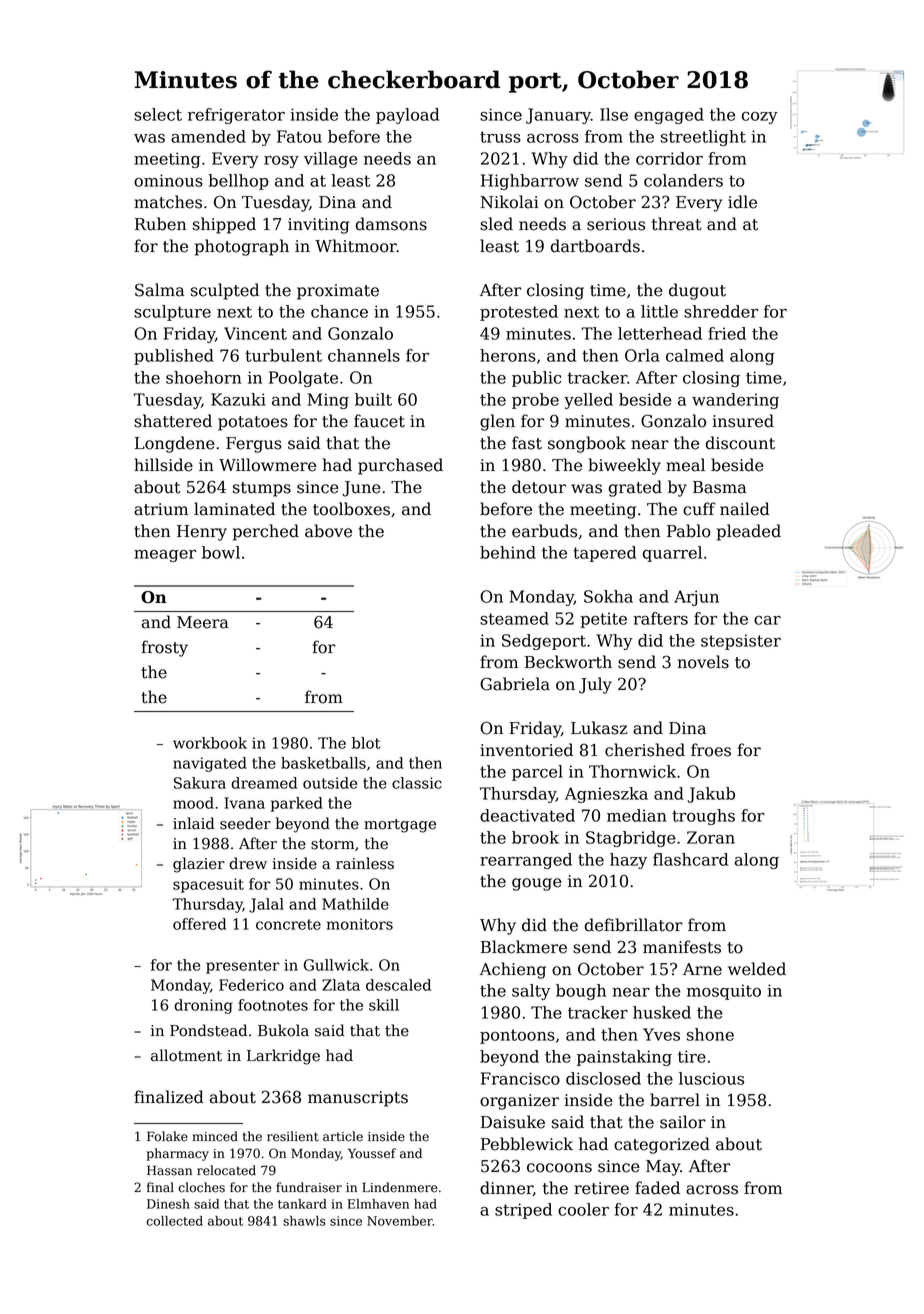 Image resolution: width=924 pixels, height=1314 pixels. Describe the element at coordinates (210, 743) in the page. I see `workbook` at that location.
